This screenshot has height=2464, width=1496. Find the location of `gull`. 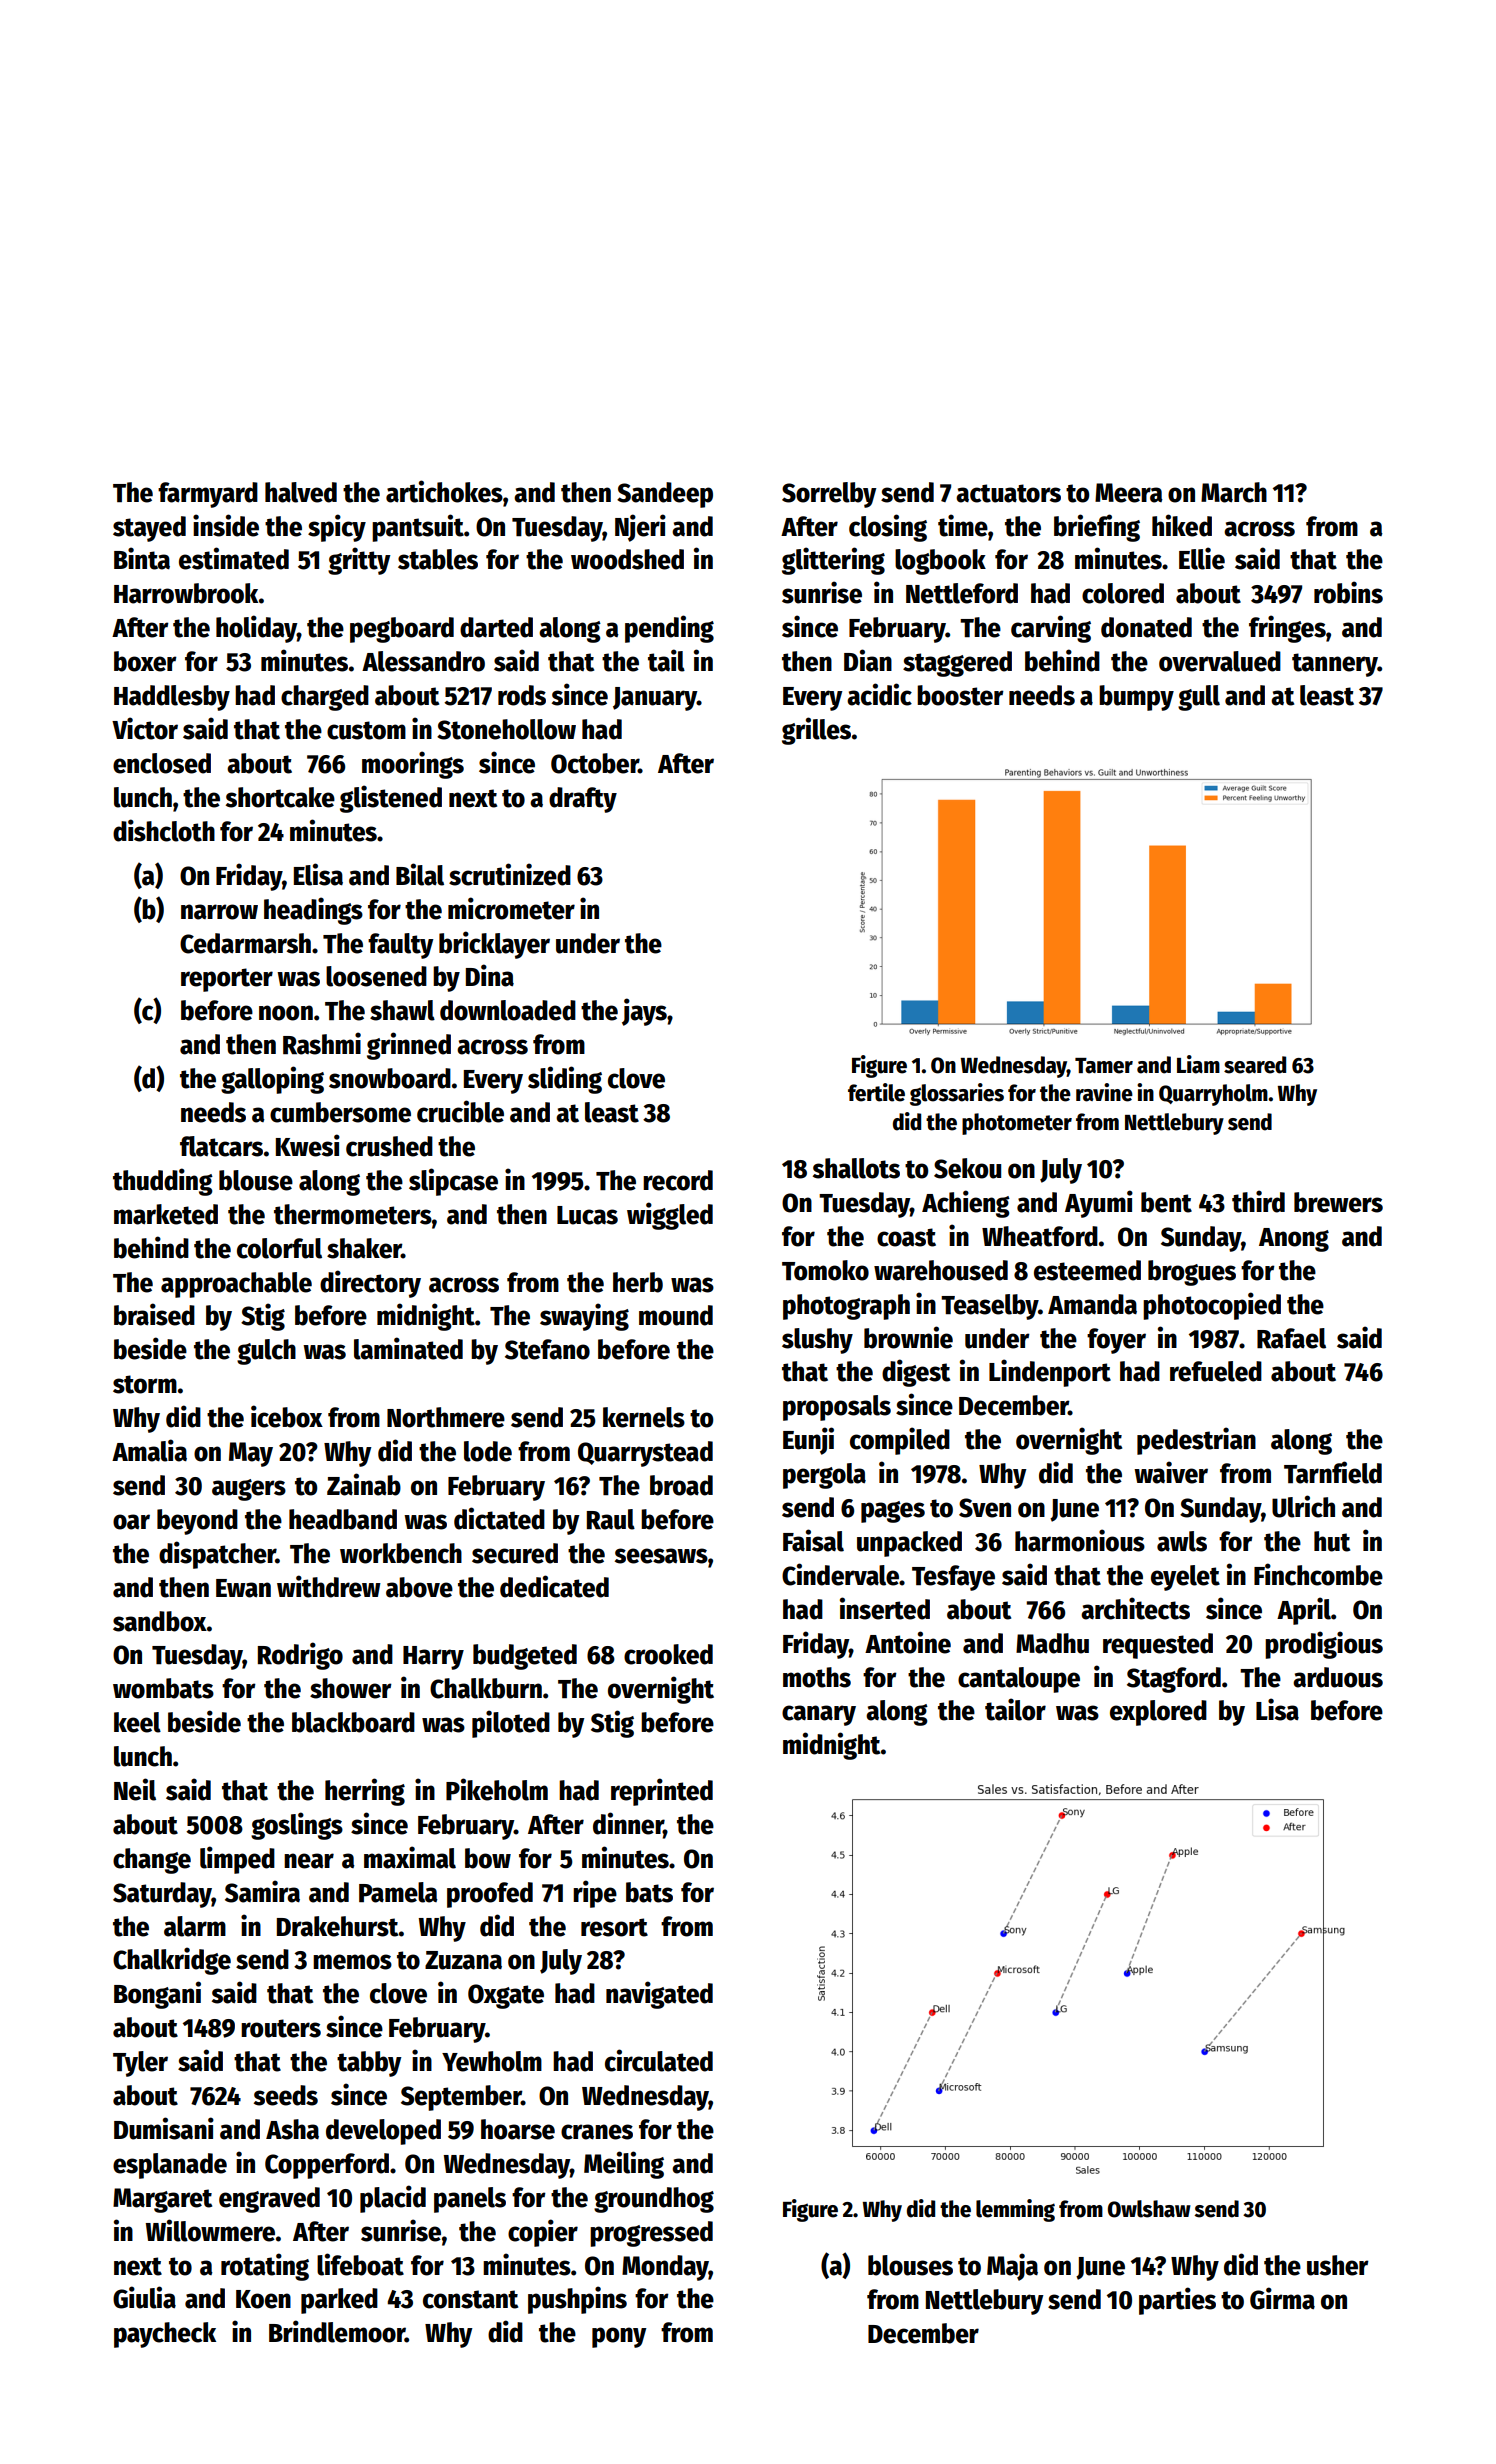

gull is located at coordinates (1199, 698).
